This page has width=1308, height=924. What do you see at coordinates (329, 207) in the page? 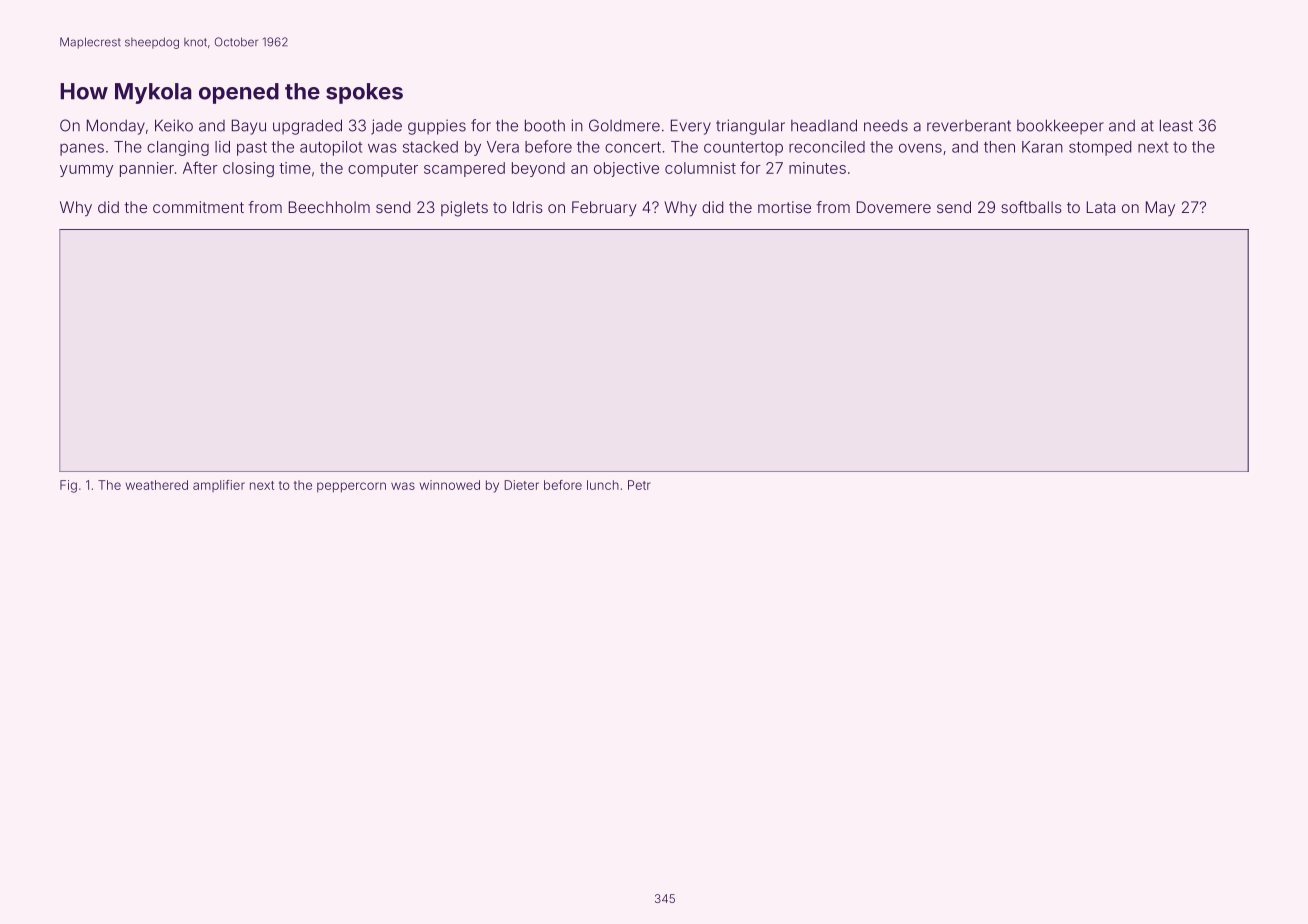
I see `Beechholm` at bounding box center [329, 207].
